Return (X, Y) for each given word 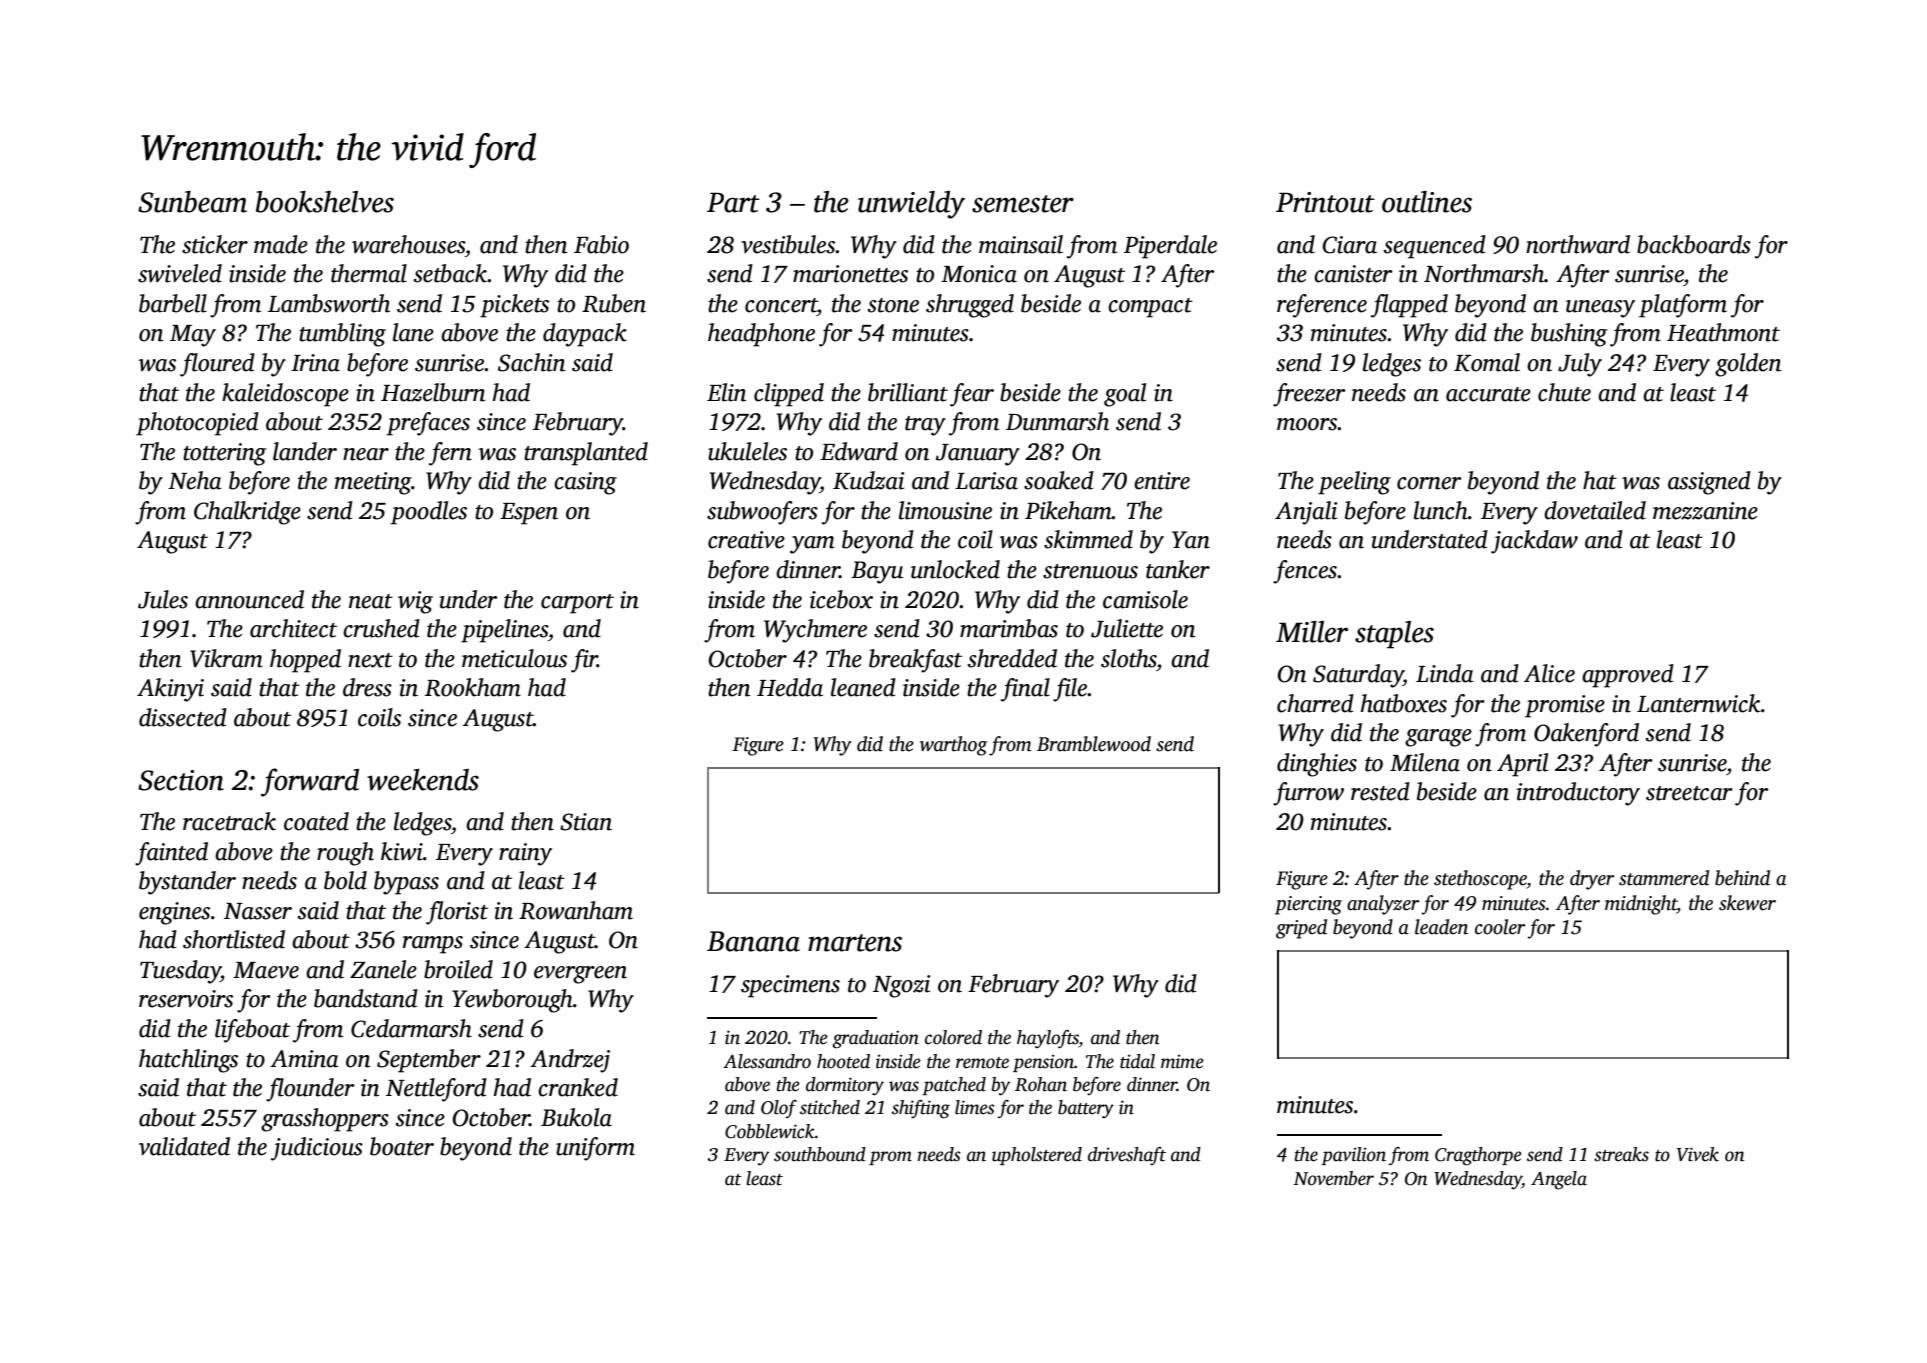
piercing (1308, 905)
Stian (586, 822)
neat (371, 601)
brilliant (908, 392)
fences (1305, 572)
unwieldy (911, 205)
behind (1742, 878)
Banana (753, 941)
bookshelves (325, 202)
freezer (1309, 395)
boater (402, 1146)
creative (746, 540)
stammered (1664, 878)
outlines (1427, 202)
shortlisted (234, 939)
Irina (315, 363)
